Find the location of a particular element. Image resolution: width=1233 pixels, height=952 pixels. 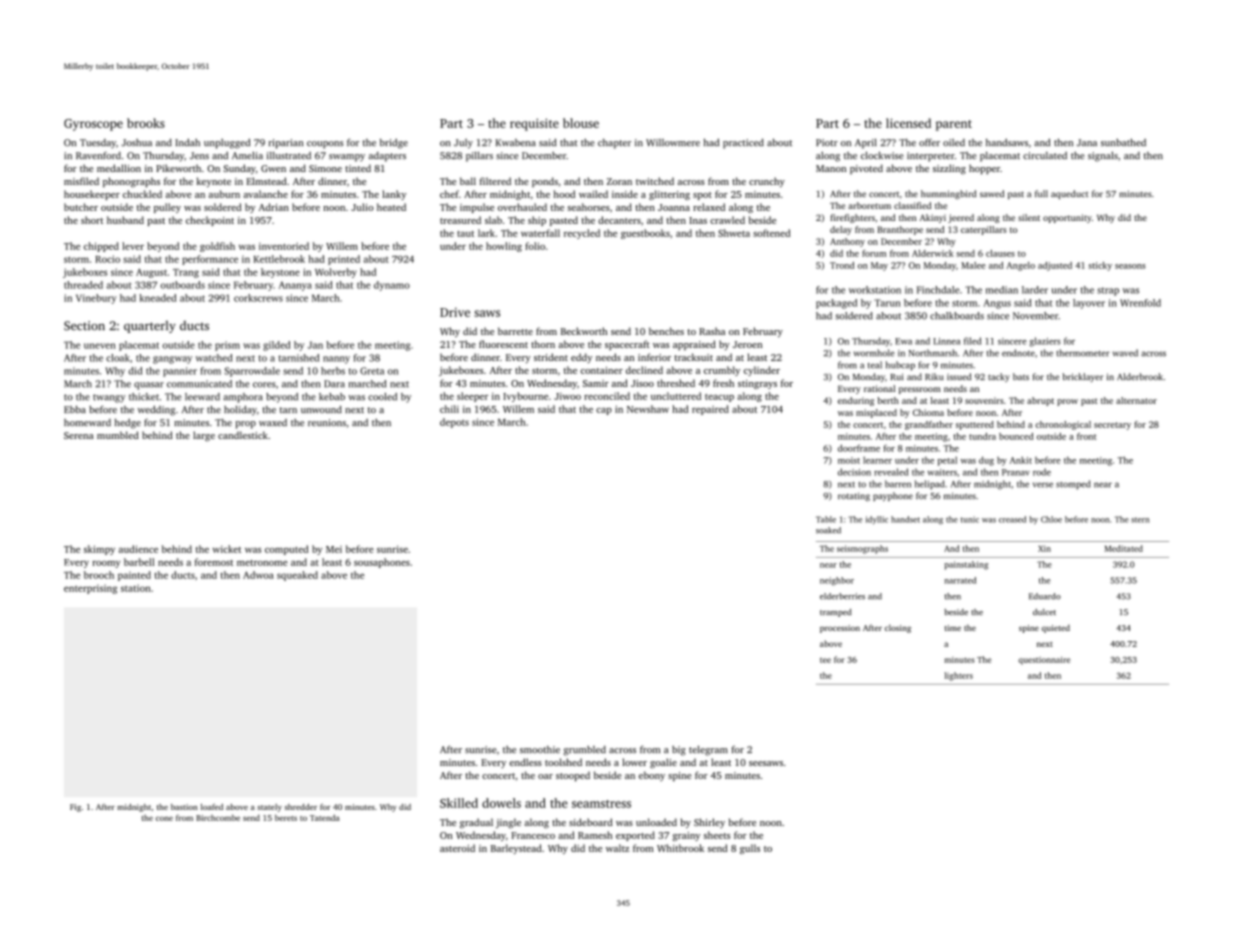

blouse is located at coordinates (581, 123).
